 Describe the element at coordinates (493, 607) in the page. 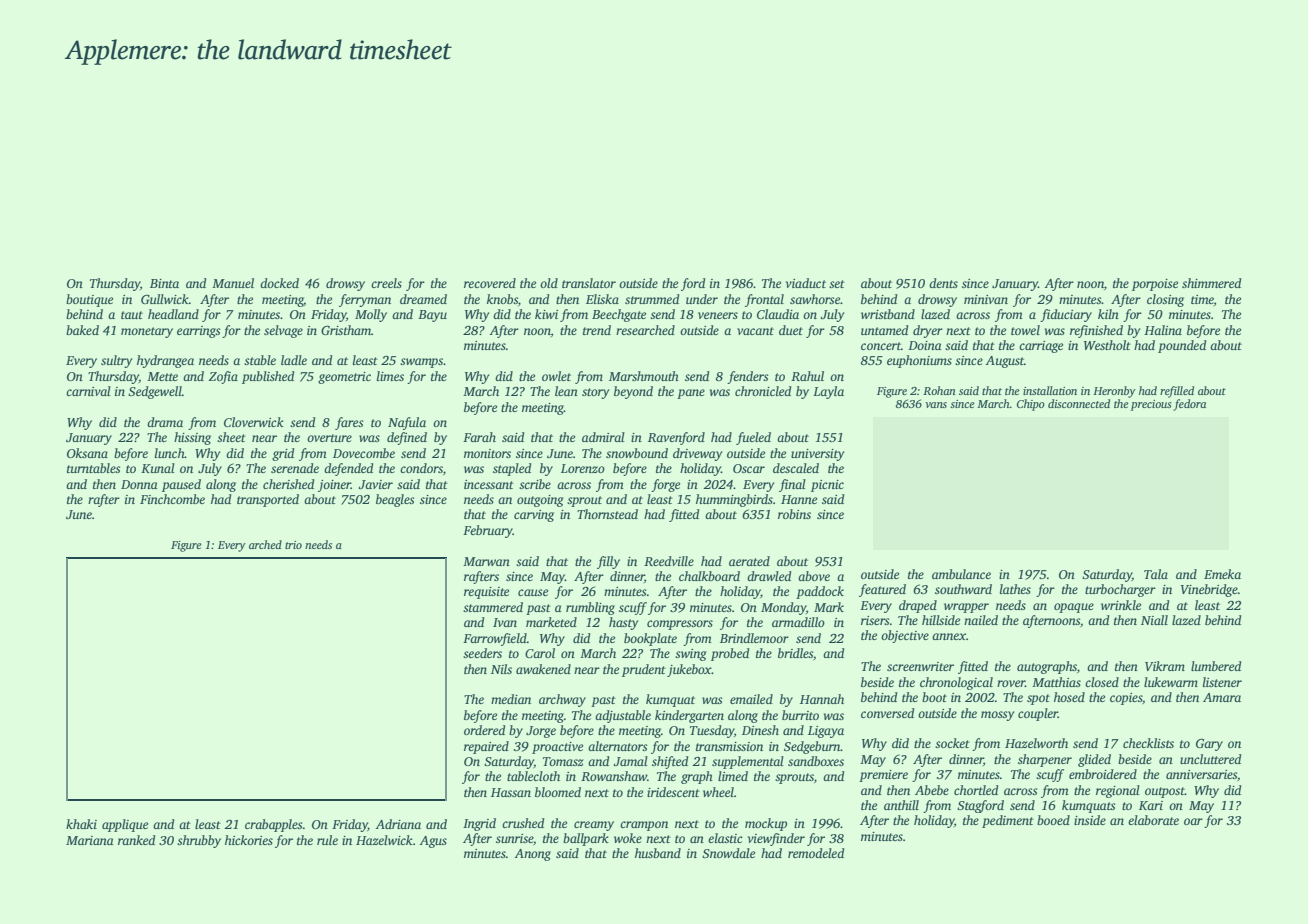

I see `stammered` at that location.
